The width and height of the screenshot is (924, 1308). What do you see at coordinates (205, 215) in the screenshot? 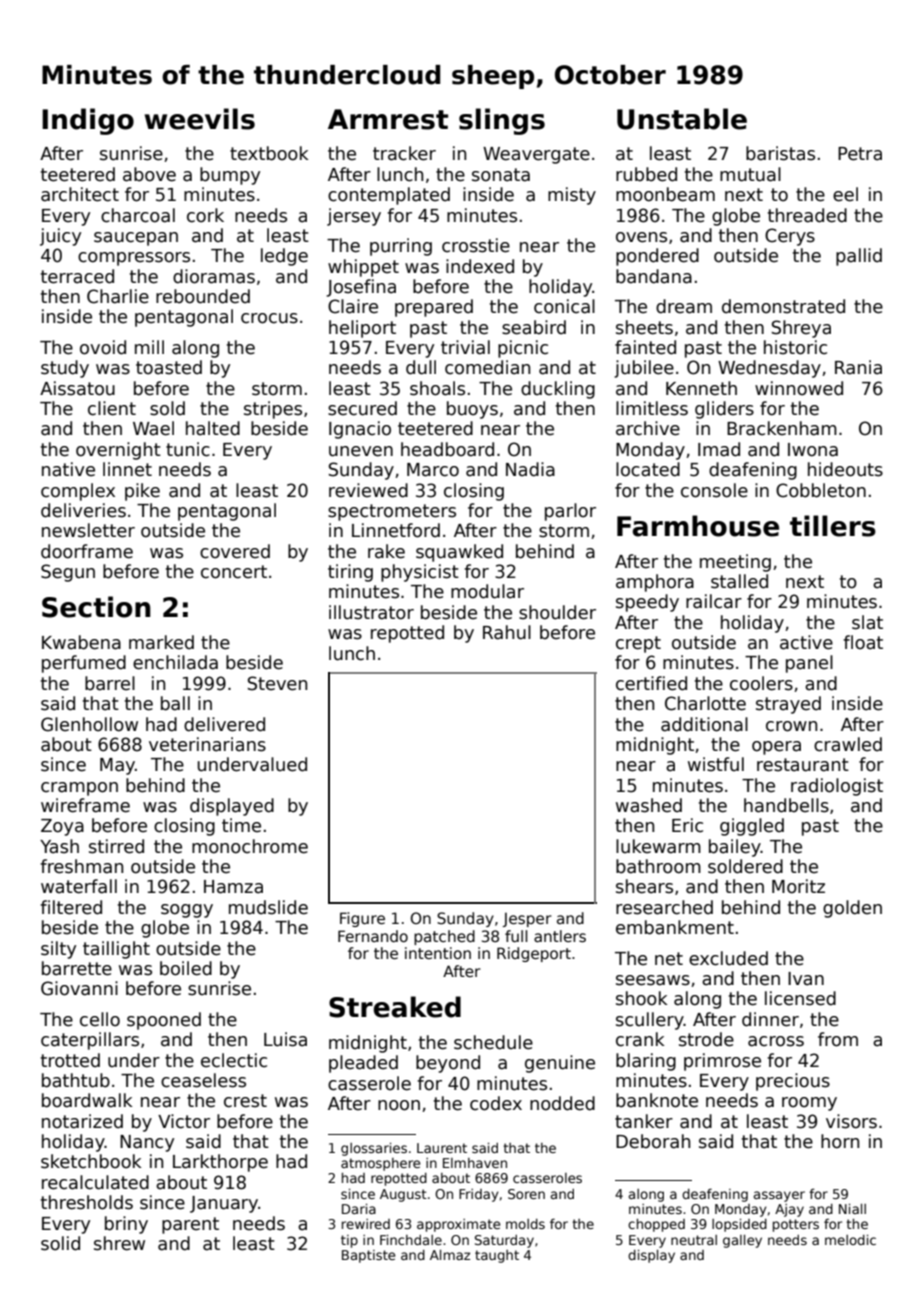
I see `cork` at bounding box center [205, 215].
